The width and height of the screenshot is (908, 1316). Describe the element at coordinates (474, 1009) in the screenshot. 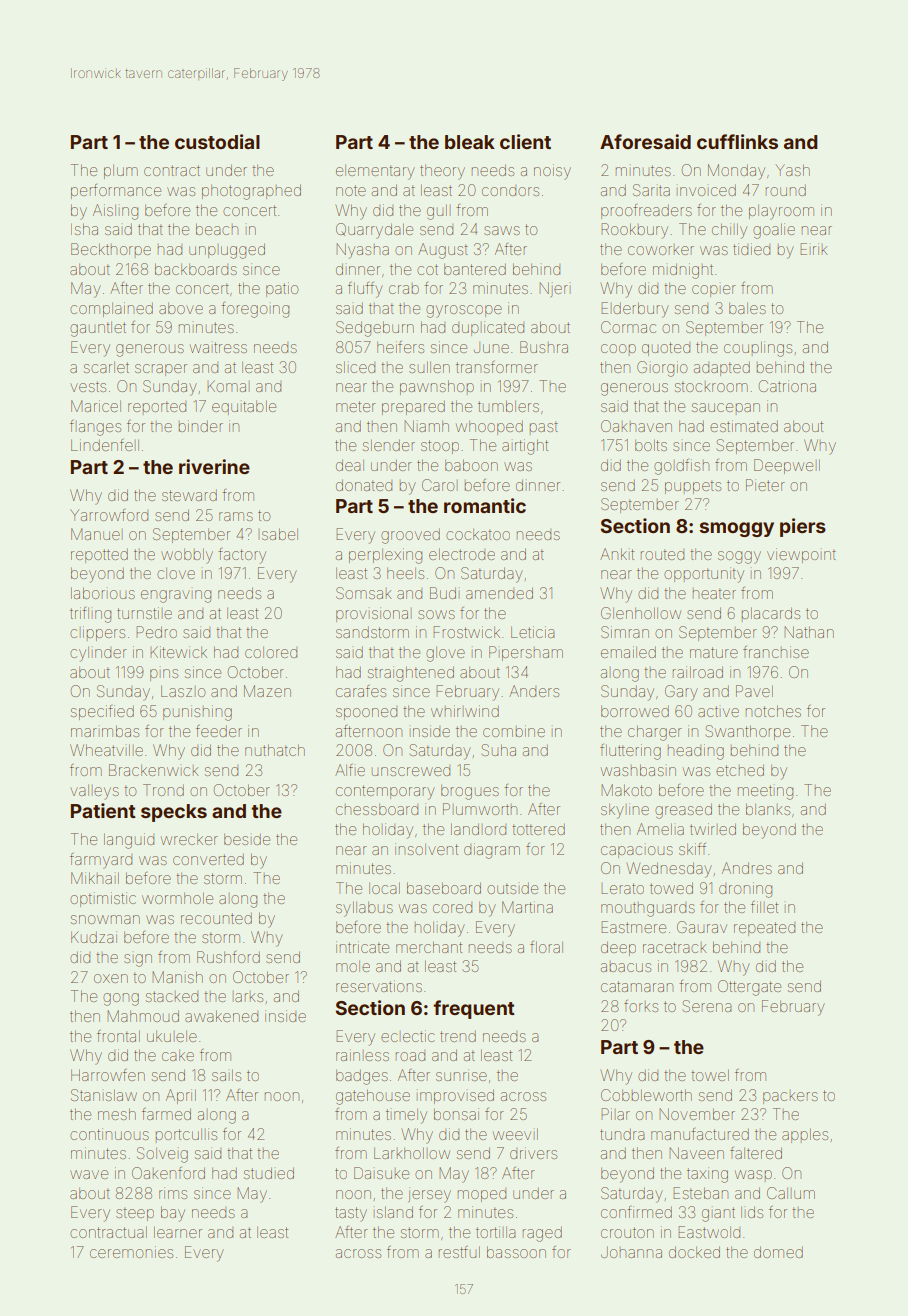

I see `frequent` at that location.
